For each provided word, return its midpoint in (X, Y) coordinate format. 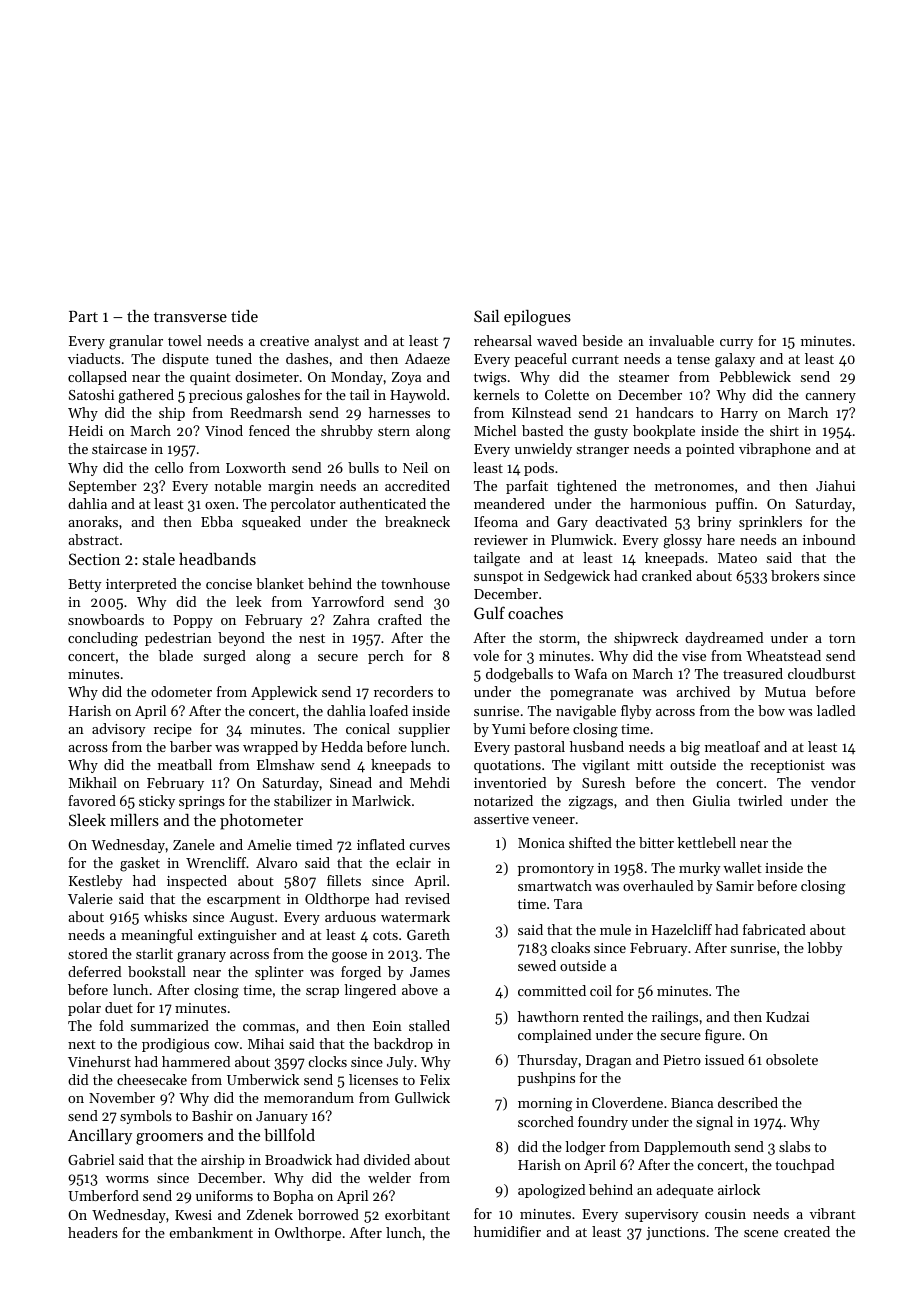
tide (244, 316)
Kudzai (787, 1016)
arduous (350, 916)
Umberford (103, 1195)
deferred (94, 971)
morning (545, 1105)
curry (736, 344)
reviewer (501, 540)
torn (842, 638)
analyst (336, 342)
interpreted (141, 585)
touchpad (804, 1166)
